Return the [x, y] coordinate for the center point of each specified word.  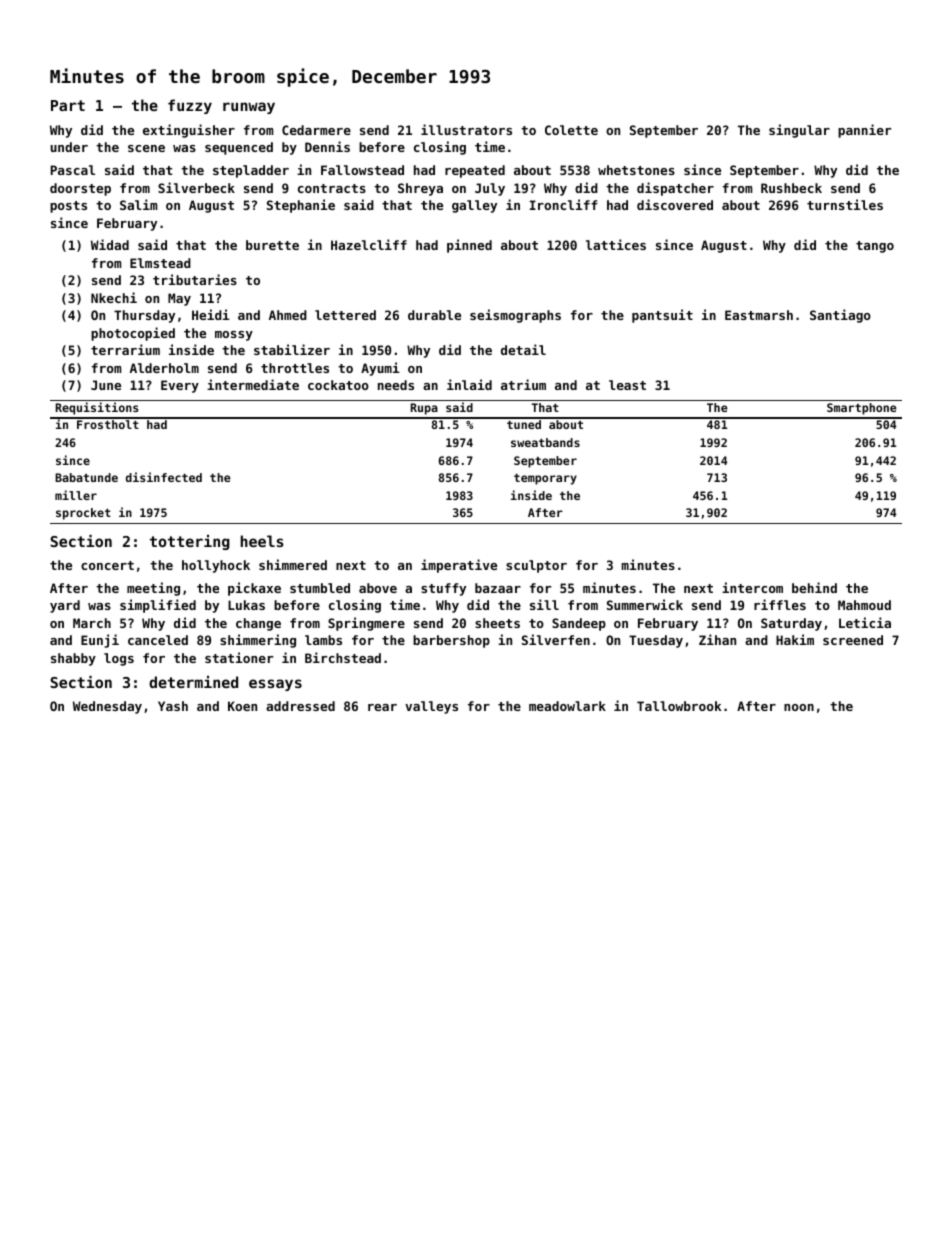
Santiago [840, 316]
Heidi [211, 314]
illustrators [466, 129]
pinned [469, 246]
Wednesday [107, 707]
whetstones [636, 170]
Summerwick [645, 604]
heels [262, 541]
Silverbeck [196, 187]
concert [107, 565]
